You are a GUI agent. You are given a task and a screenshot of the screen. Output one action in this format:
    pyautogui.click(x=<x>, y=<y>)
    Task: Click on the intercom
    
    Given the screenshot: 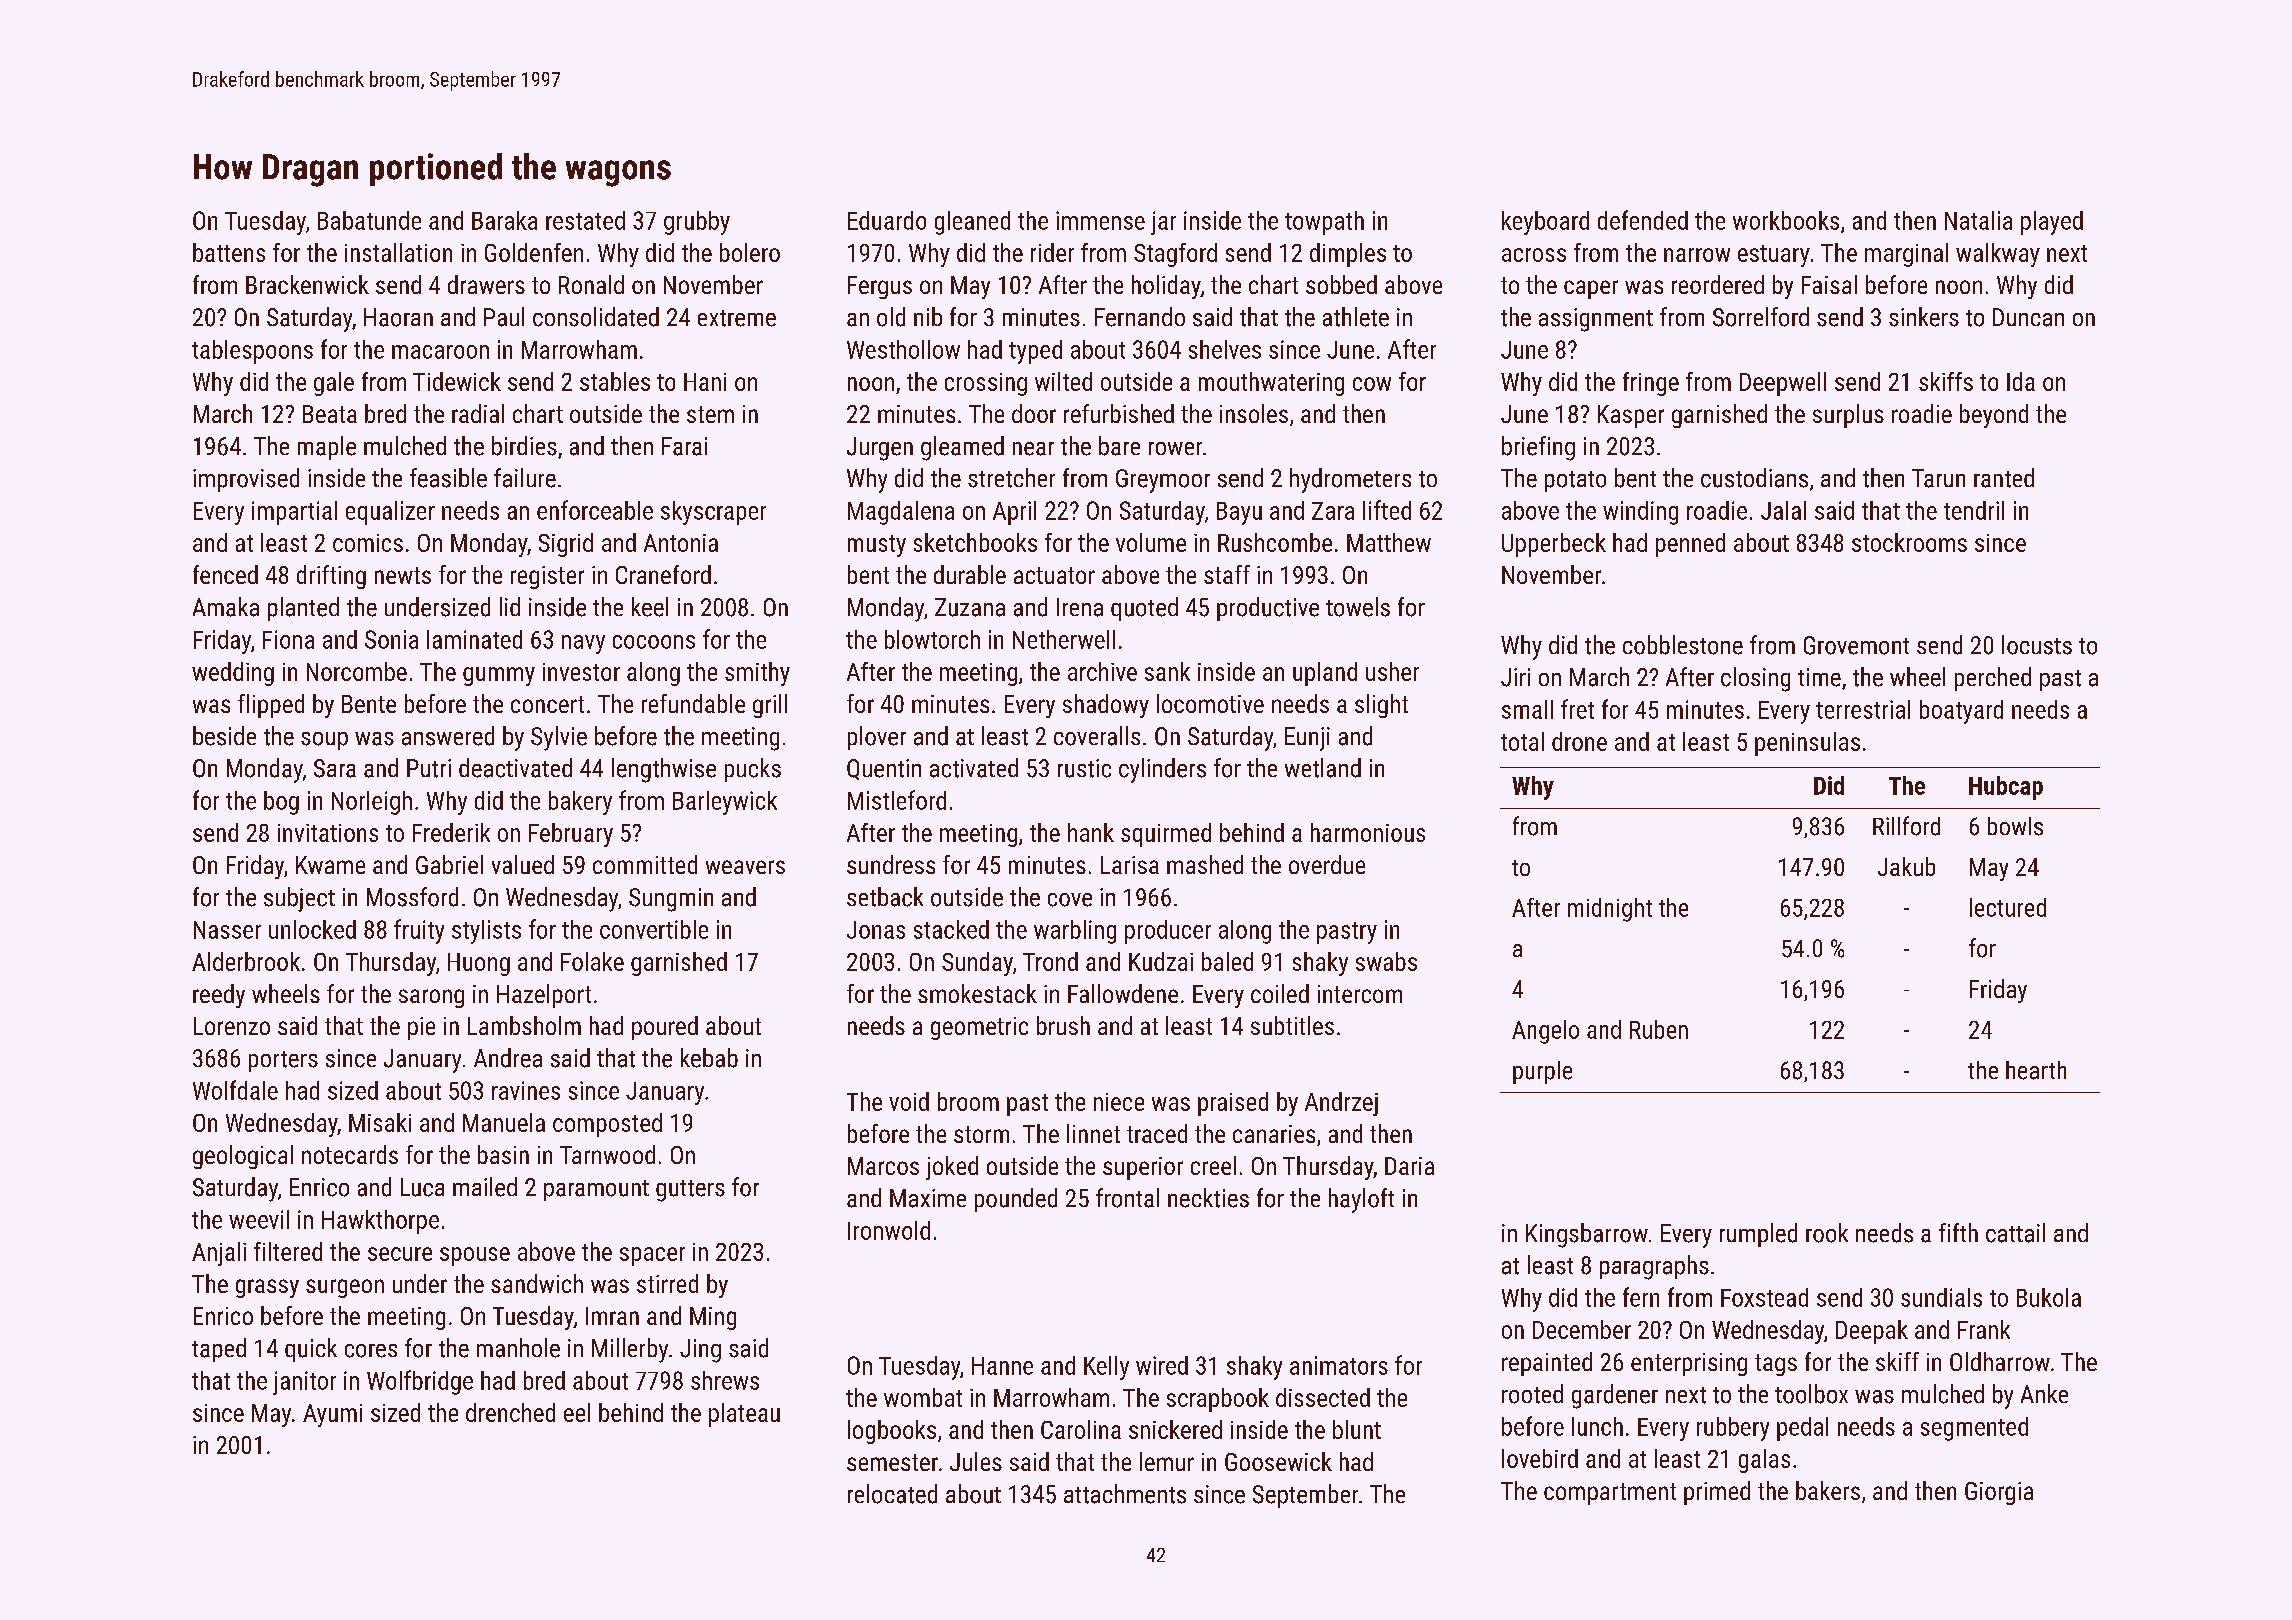 What is the action you would take?
    pyautogui.click(x=1360, y=994)
